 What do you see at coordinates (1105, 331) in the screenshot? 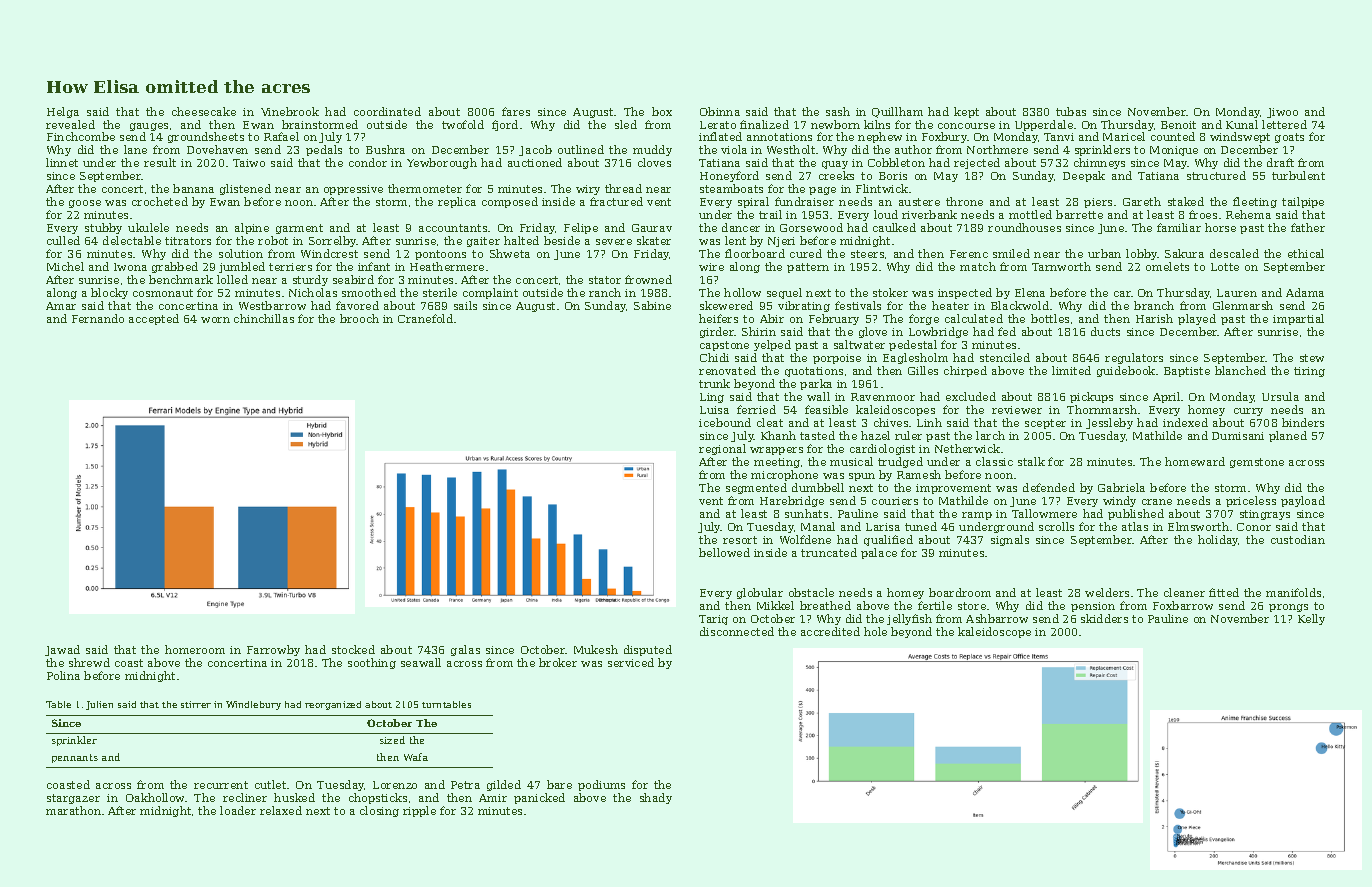
I see `ducts` at bounding box center [1105, 331].
